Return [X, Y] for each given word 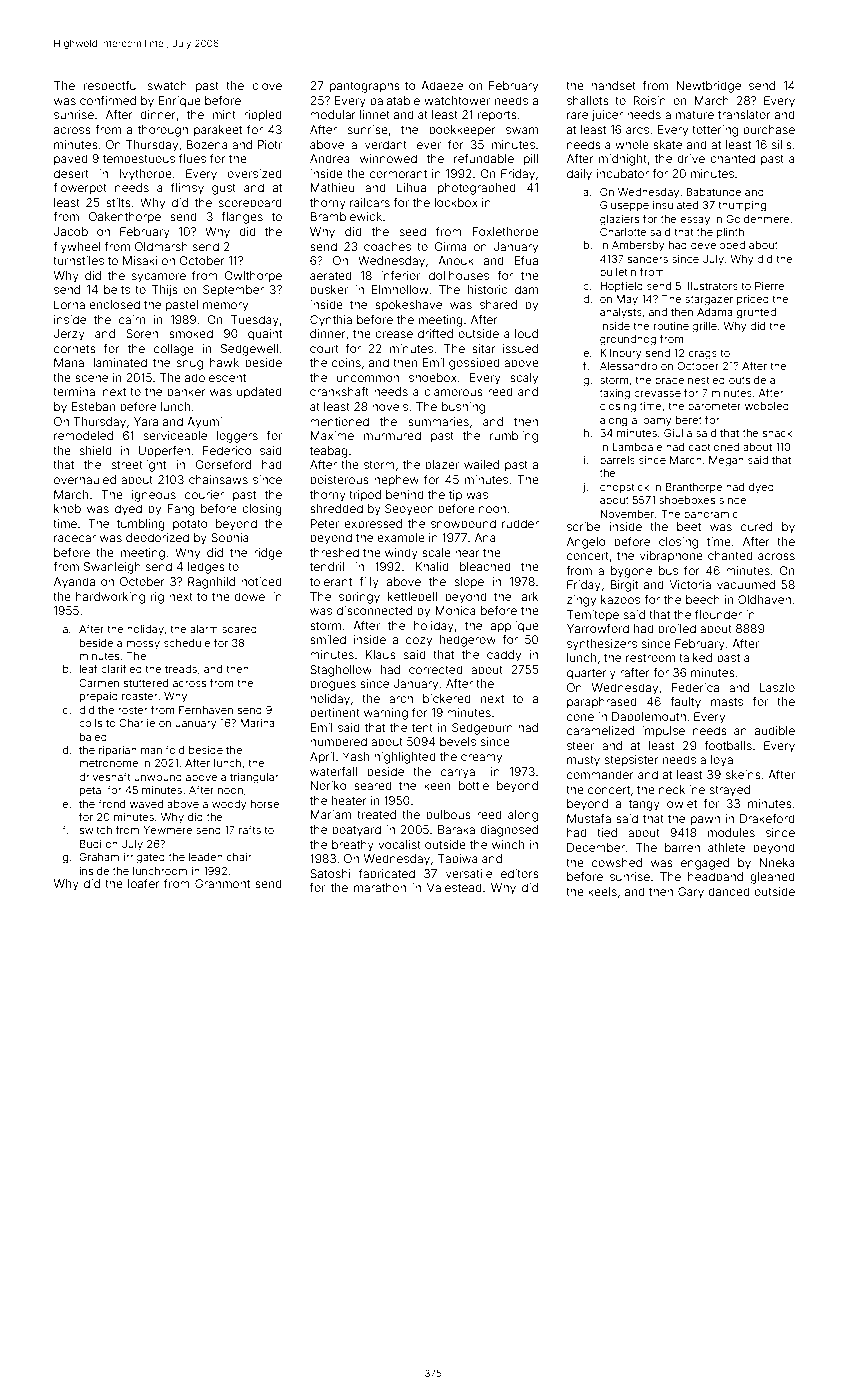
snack [777, 433]
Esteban [93, 406]
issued [520, 348]
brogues [333, 685]
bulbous [448, 814]
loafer [144, 883]
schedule [187, 643]
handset [613, 85]
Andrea [330, 158]
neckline [682, 789]
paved [71, 160]
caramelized [600, 730]
